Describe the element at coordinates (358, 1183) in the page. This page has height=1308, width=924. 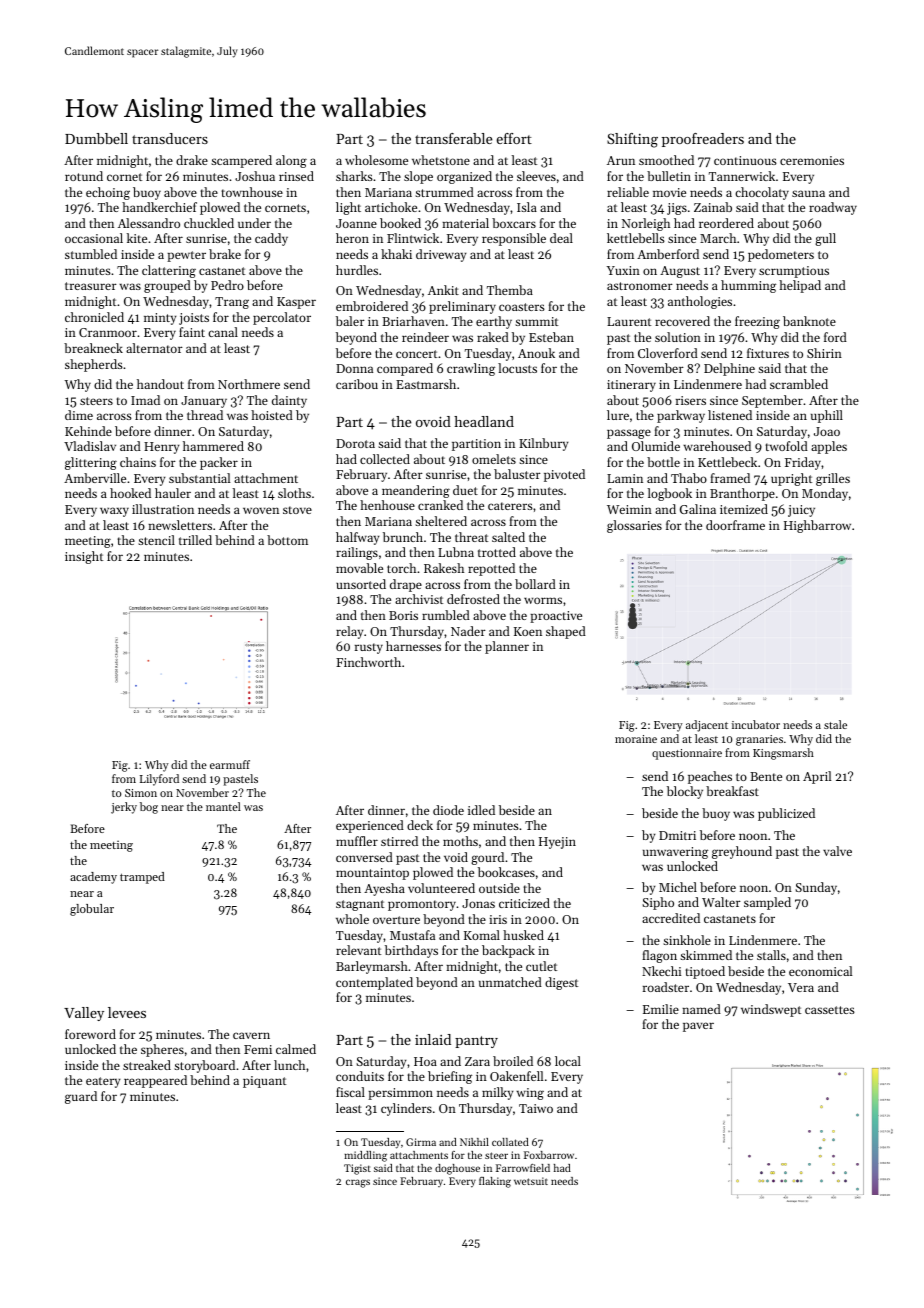
I see `crags` at that location.
